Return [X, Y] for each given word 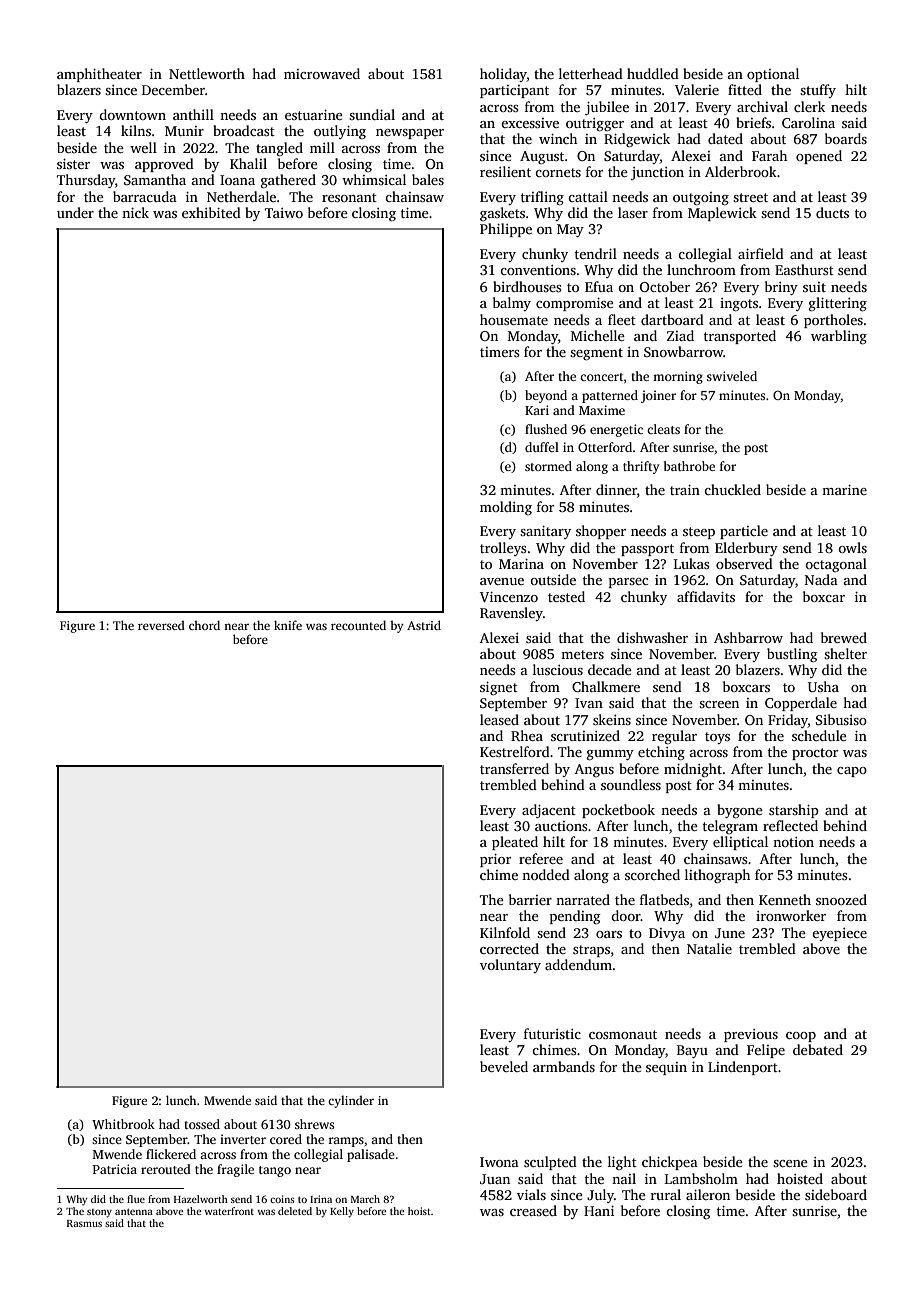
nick [135, 212]
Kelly [342, 1212]
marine [844, 490]
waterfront [229, 1211]
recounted [358, 625]
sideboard [836, 1194]
